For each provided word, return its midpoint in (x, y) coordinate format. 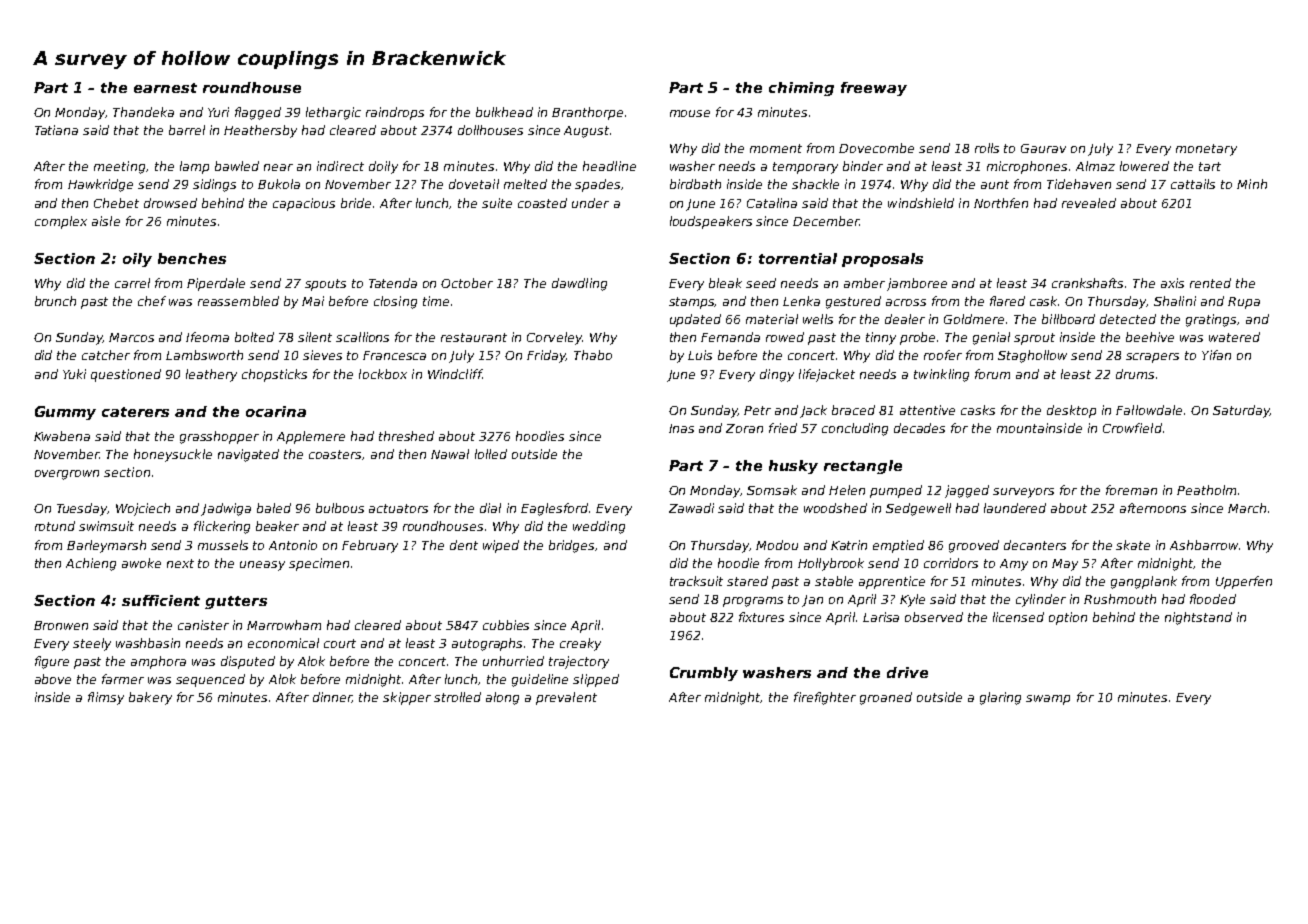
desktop (1071, 411)
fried (783, 428)
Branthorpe (587, 113)
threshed (406, 436)
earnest (165, 88)
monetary (1206, 150)
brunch (55, 301)
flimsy (106, 698)
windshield (921, 203)
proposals (882, 260)
